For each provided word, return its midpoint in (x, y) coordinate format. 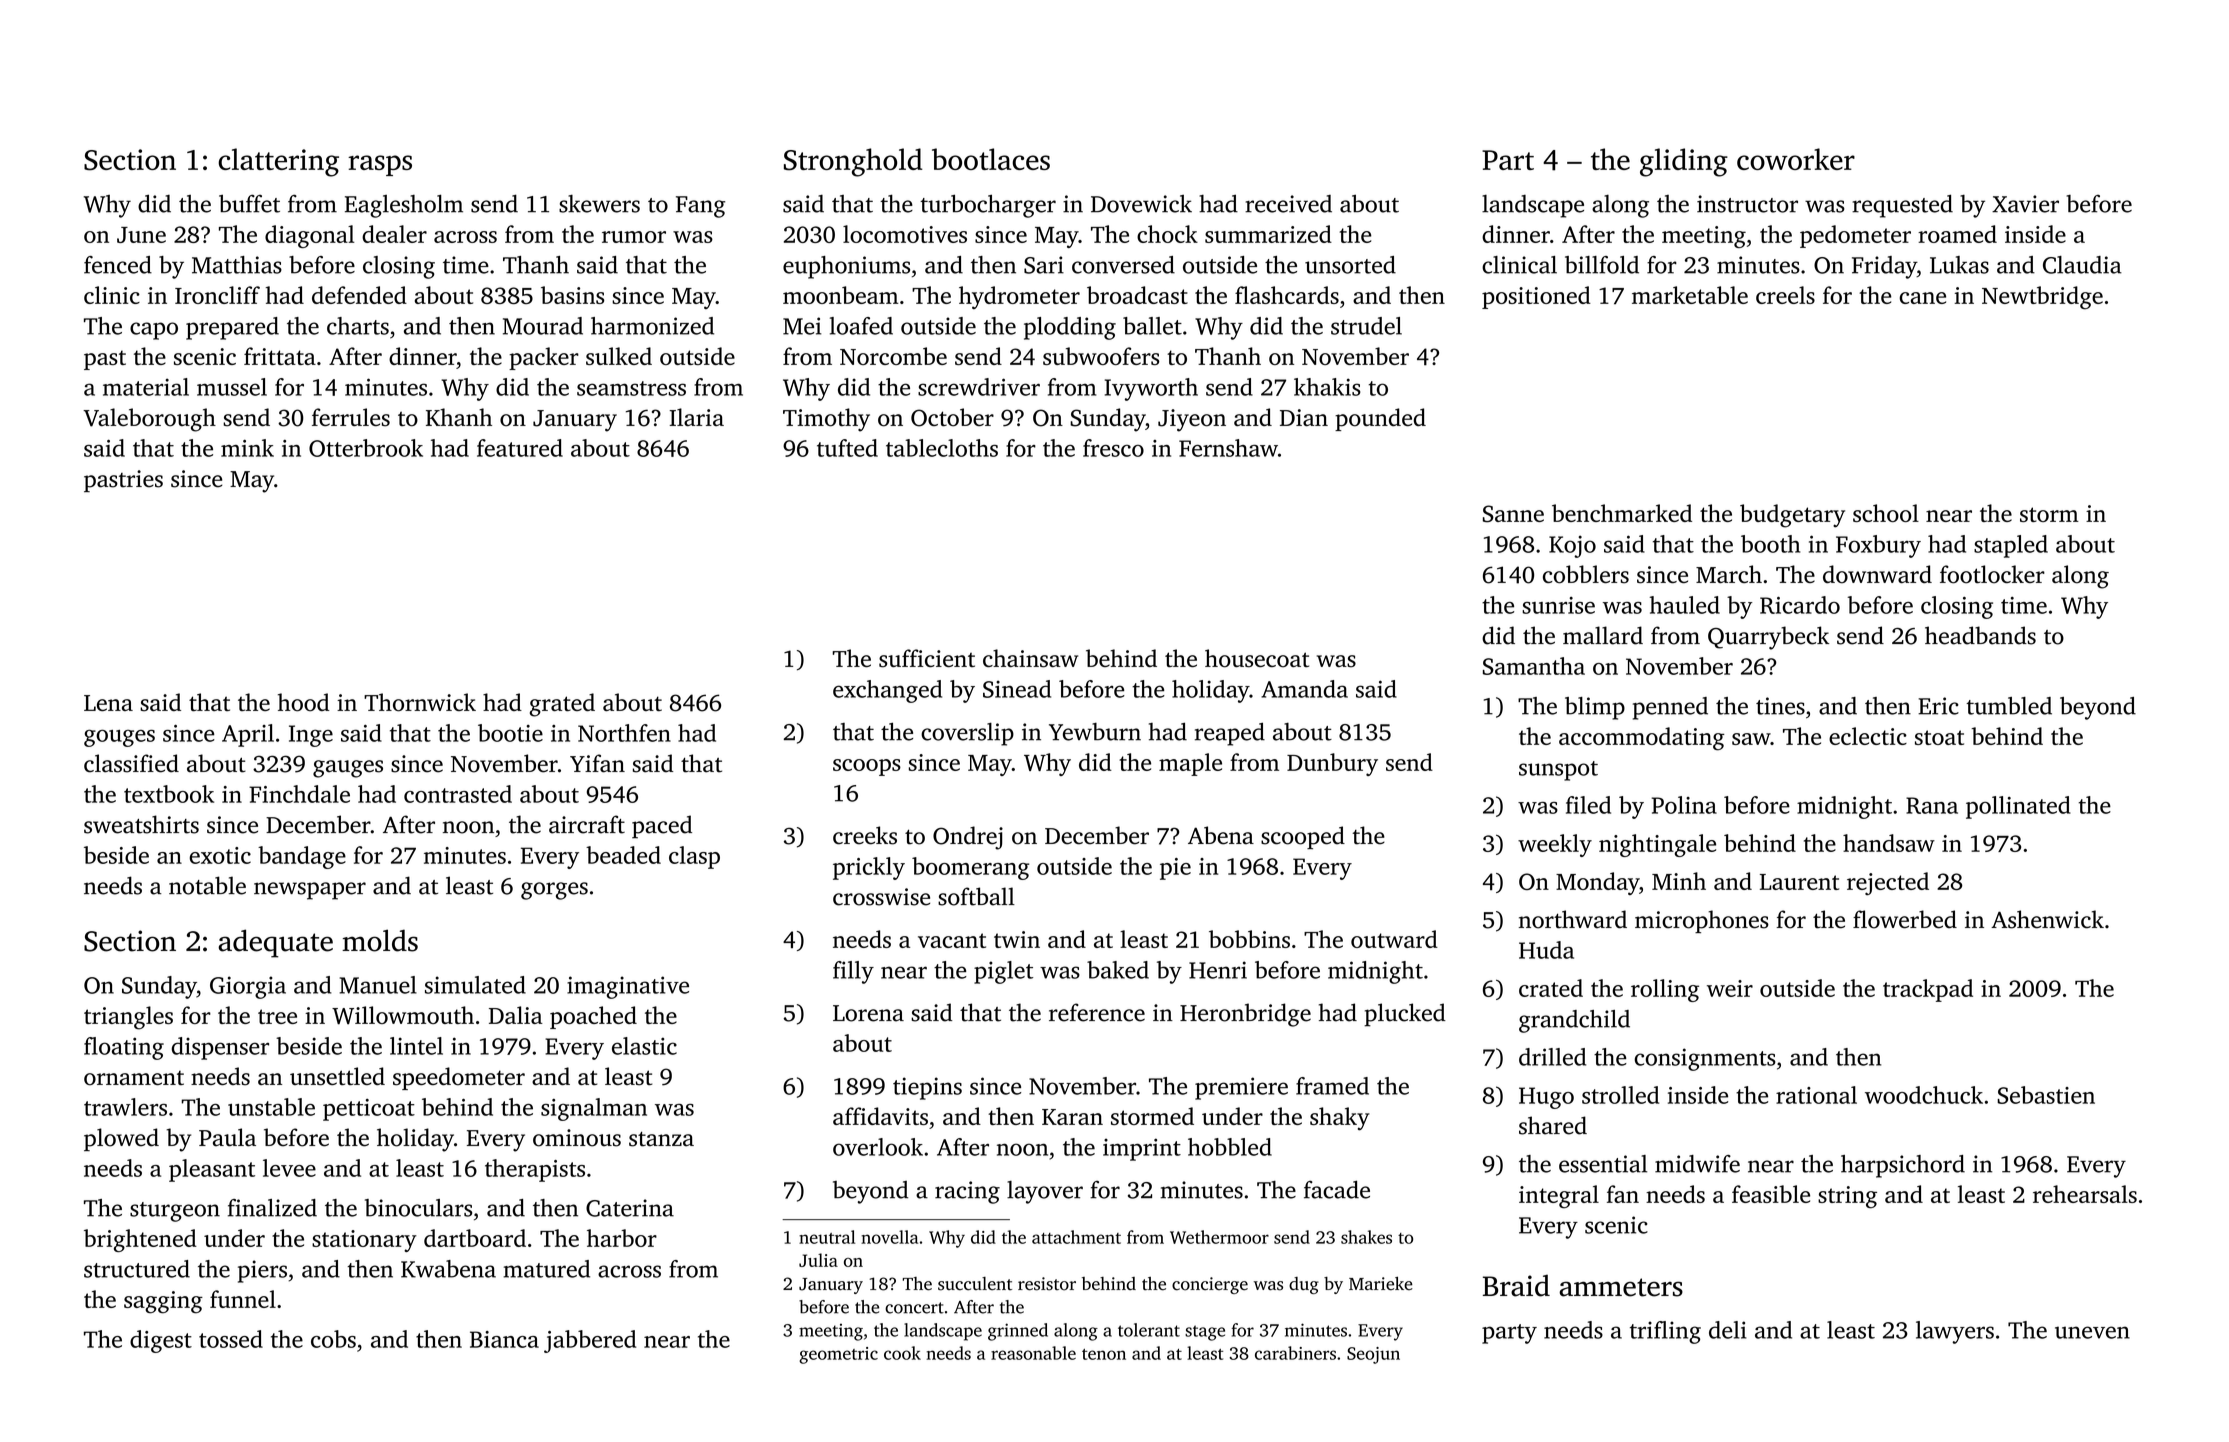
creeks (865, 835)
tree (277, 1016)
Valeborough (149, 420)
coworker (1796, 159)
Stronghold (853, 162)
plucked (1405, 1015)
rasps (380, 165)
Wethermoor (1219, 1237)
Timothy (826, 420)
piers (262, 1271)
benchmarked (1622, 513)
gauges (348, 769)
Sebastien (2046, 1095)
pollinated (2018, 807)
